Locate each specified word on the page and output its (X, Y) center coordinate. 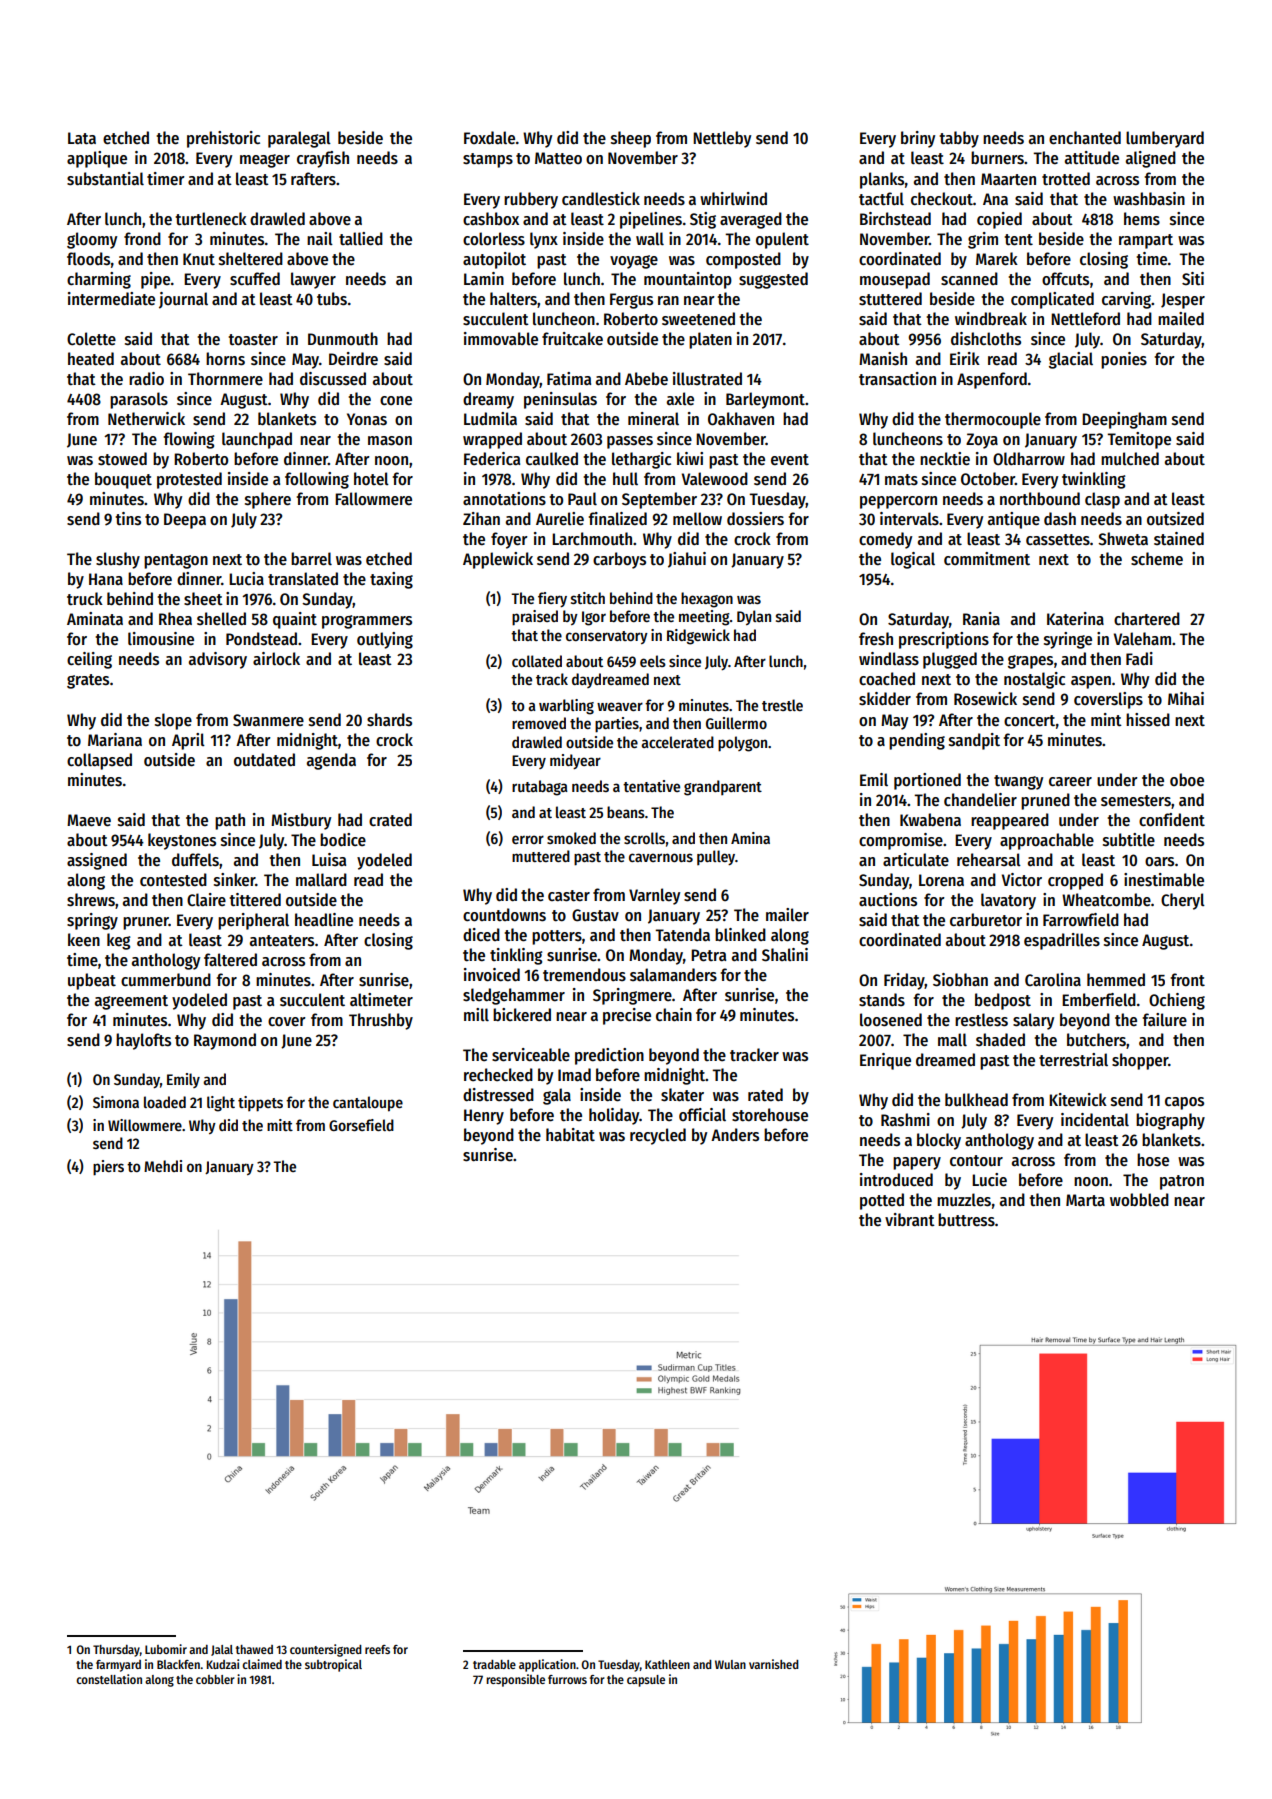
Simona (116, 1102)
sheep (631, 139)
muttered (541, 856)
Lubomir (166, 1649)
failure (1165, 1020)
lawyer (313, 280)
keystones (182, 841)
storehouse (770, 1115)
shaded (1000, 1040)
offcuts (1065, 279)
